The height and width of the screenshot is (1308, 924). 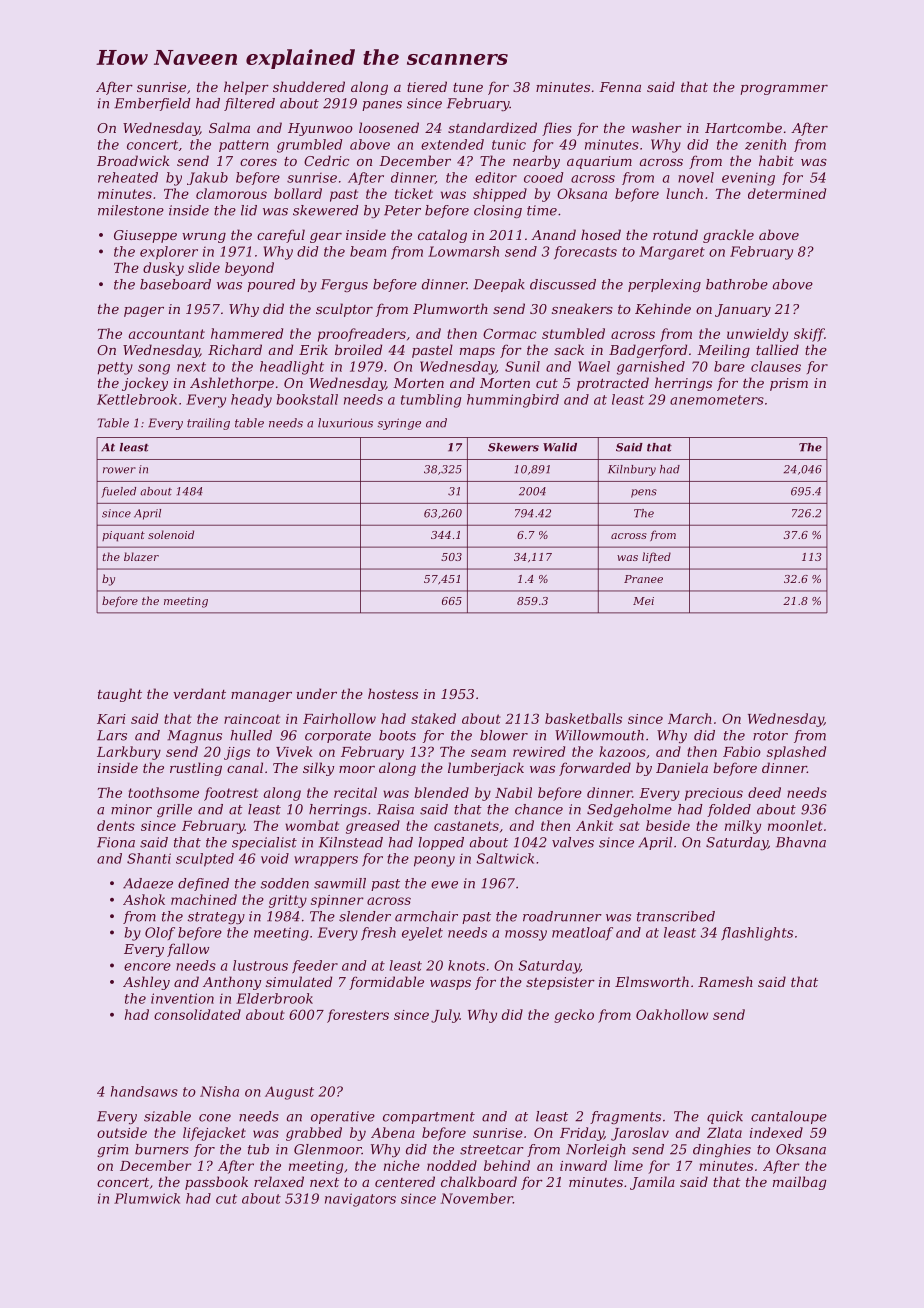 What do you see at coordinates (216, 1183) in the screenshot?
I see `passbook` at bounding box center [216, 1183].
